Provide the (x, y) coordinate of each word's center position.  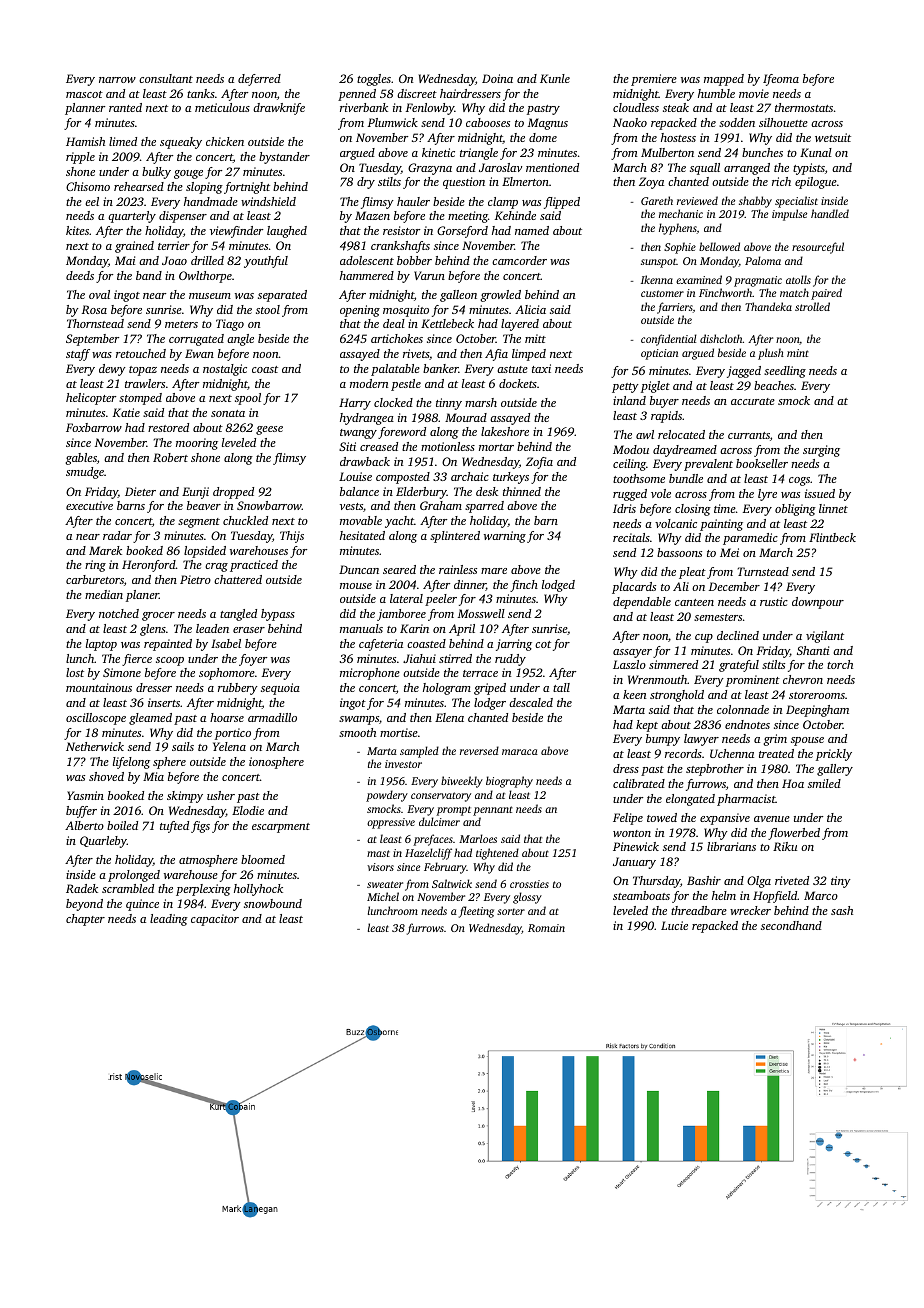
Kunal (816, 152)
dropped (233, 493)
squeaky (181, 143)
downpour (818, 603)
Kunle (555, 78)
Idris (624, 508)
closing (693, 510)
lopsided (205, 552)
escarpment (281, 828)
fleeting (476, 912)
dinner (470, 585)
